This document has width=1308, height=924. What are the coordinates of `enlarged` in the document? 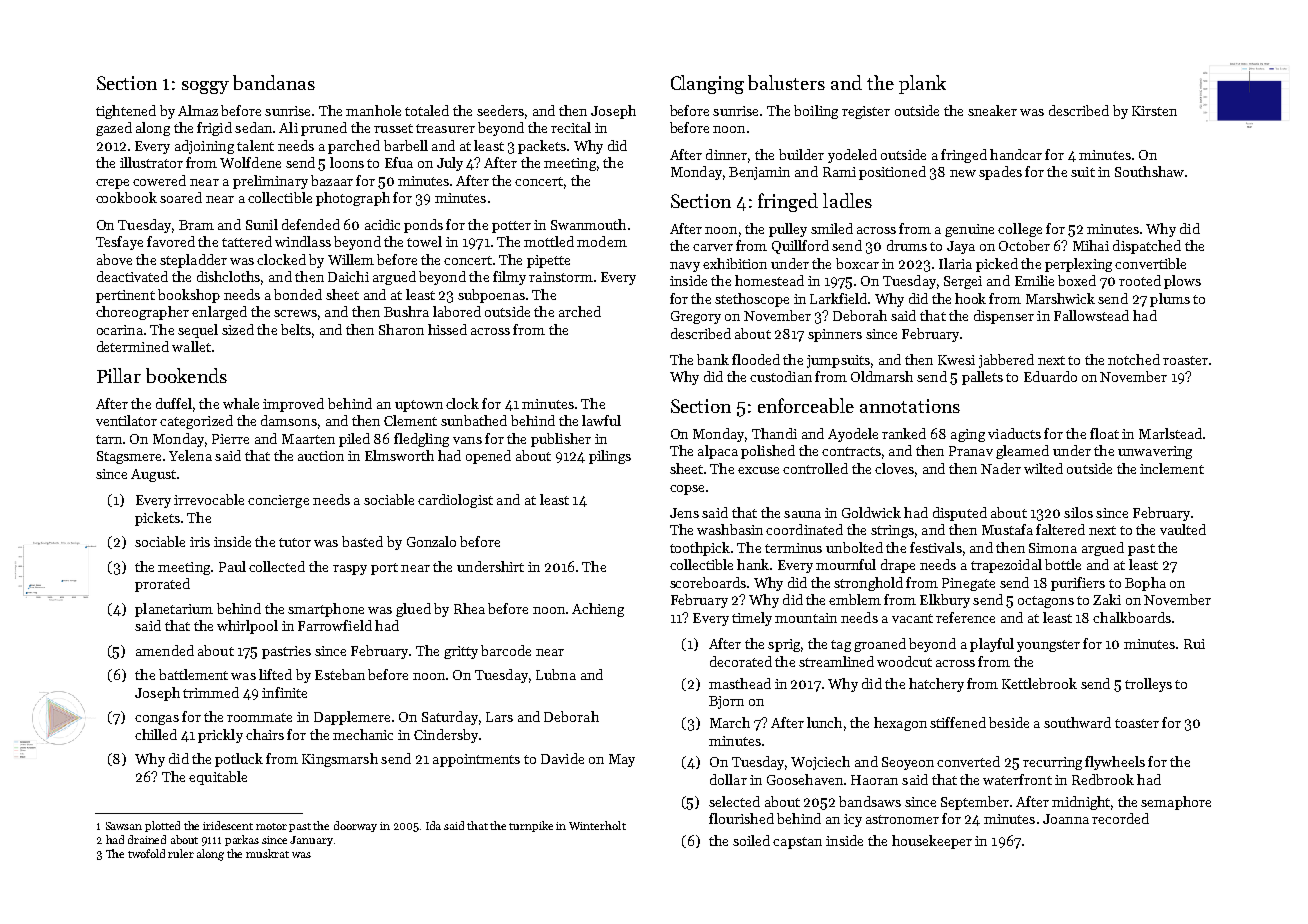 It's located at (219, 313).
